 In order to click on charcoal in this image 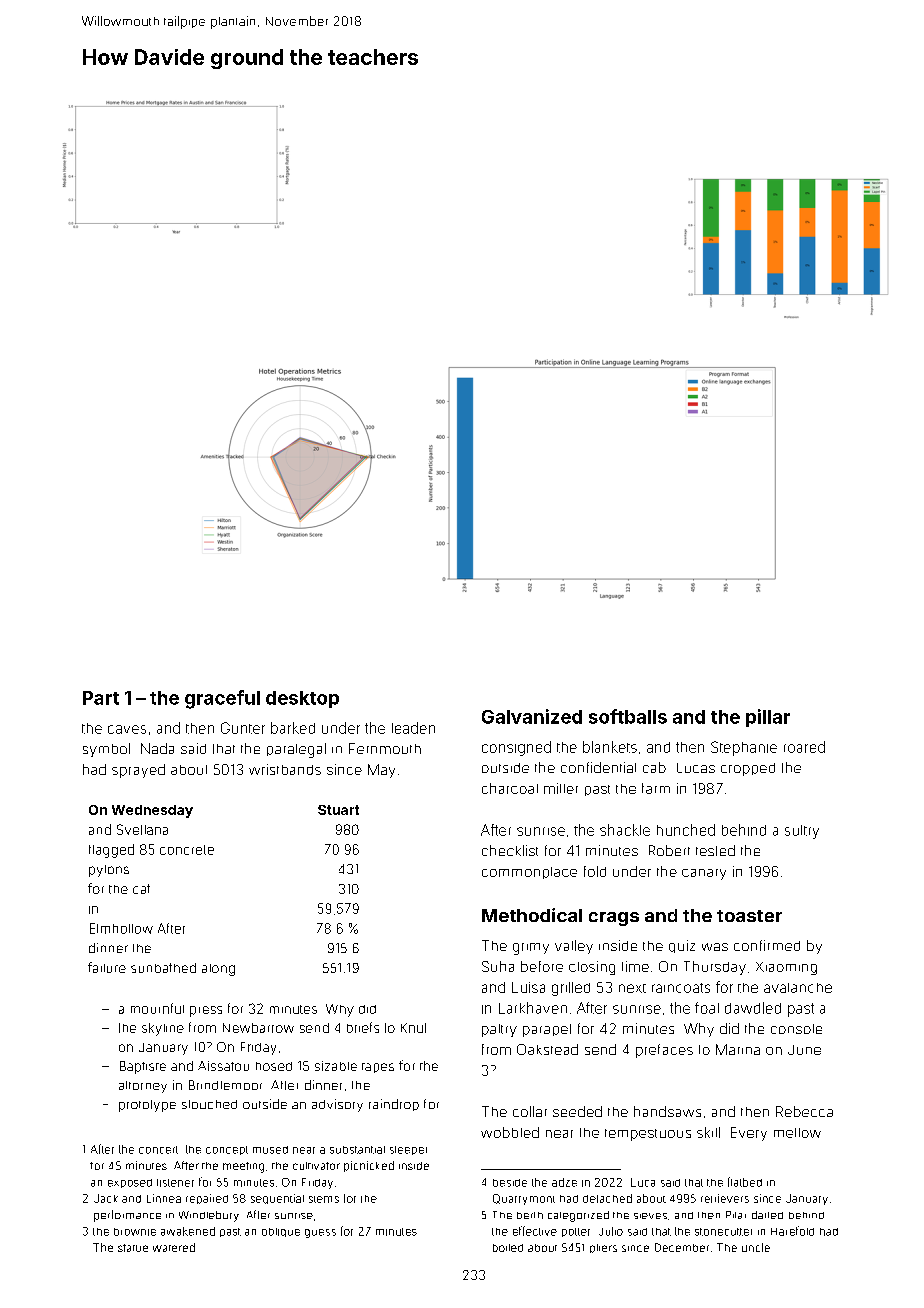, I will do `click(510, 788)`.
